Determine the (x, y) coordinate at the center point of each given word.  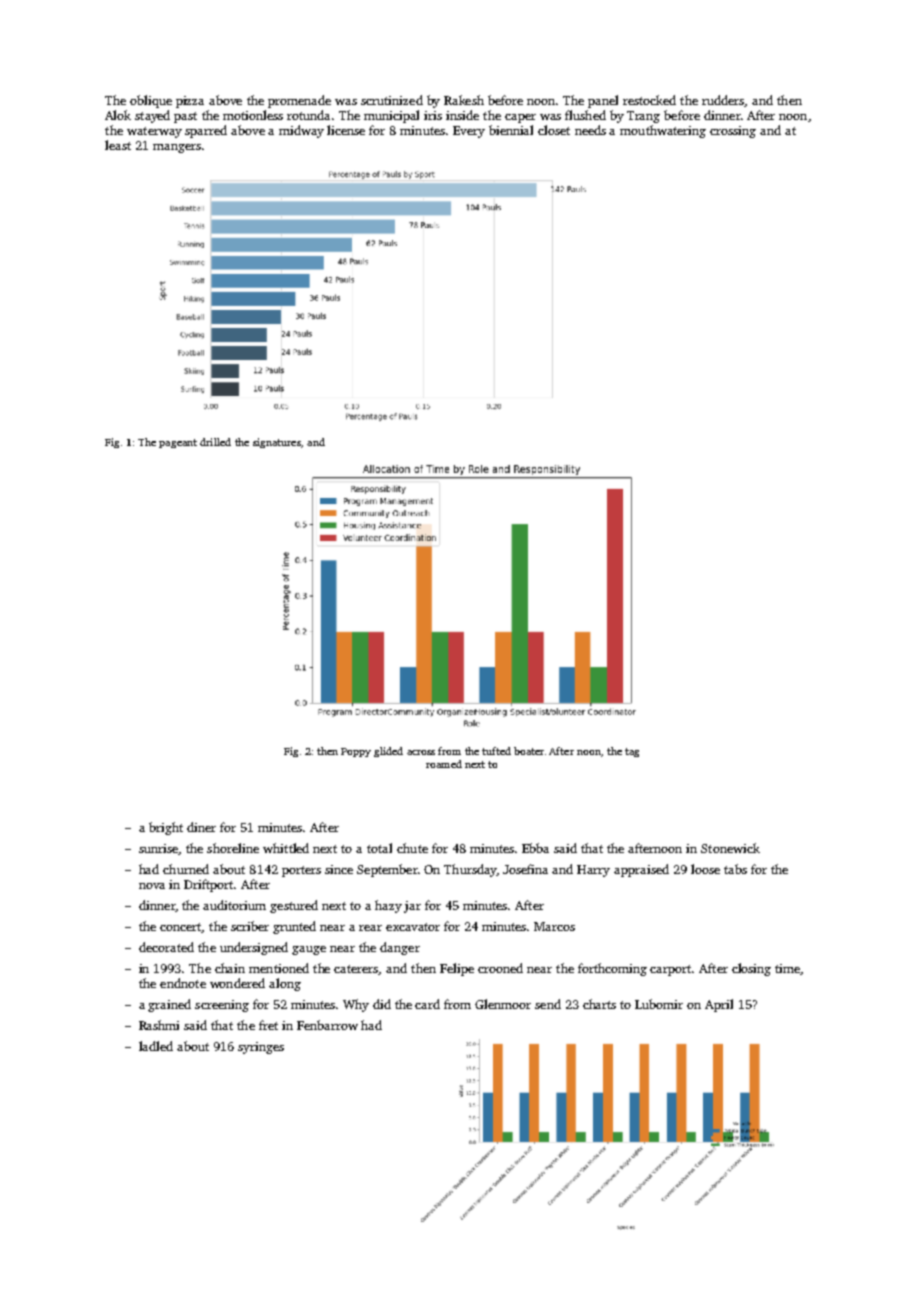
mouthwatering (663, 131)
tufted (496, 751)
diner (201, 827)
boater (529, 751)
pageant (178, 443)
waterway (154, 132)
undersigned (254, 948)
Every (469, 132)
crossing (733, 132)
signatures (277, 443)
